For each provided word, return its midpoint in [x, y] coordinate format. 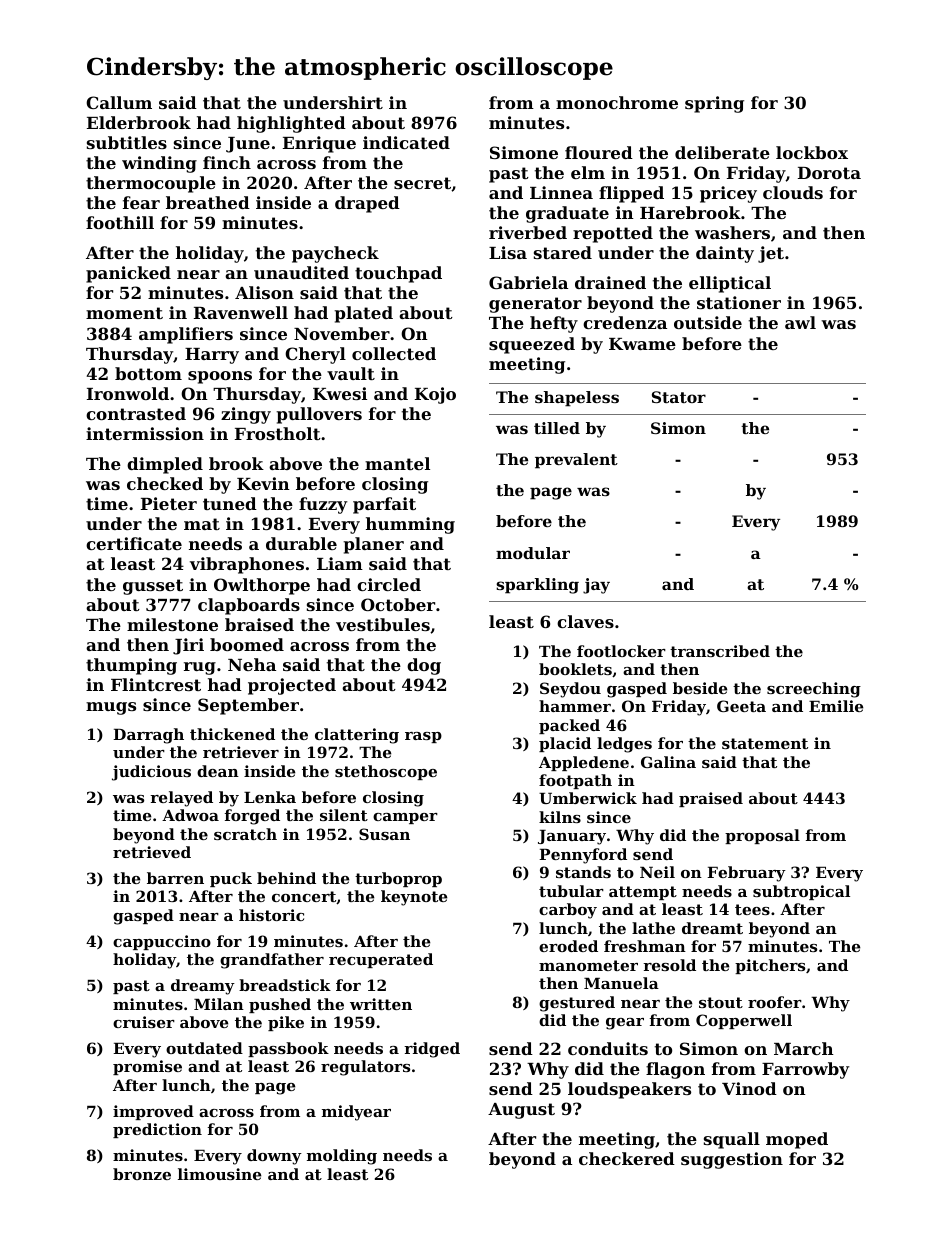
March [804, 1048]
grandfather [272, 961]
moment [124, 313]
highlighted [291, 124]
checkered [627, 1158]
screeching [814, 690]
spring [714, 104]
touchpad [398, 274]
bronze [142, 1174]
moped [797, 1140]
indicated [406, 142]
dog [424, 666]
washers [732, 232]
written [381, 1004]
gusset [153, 587]
